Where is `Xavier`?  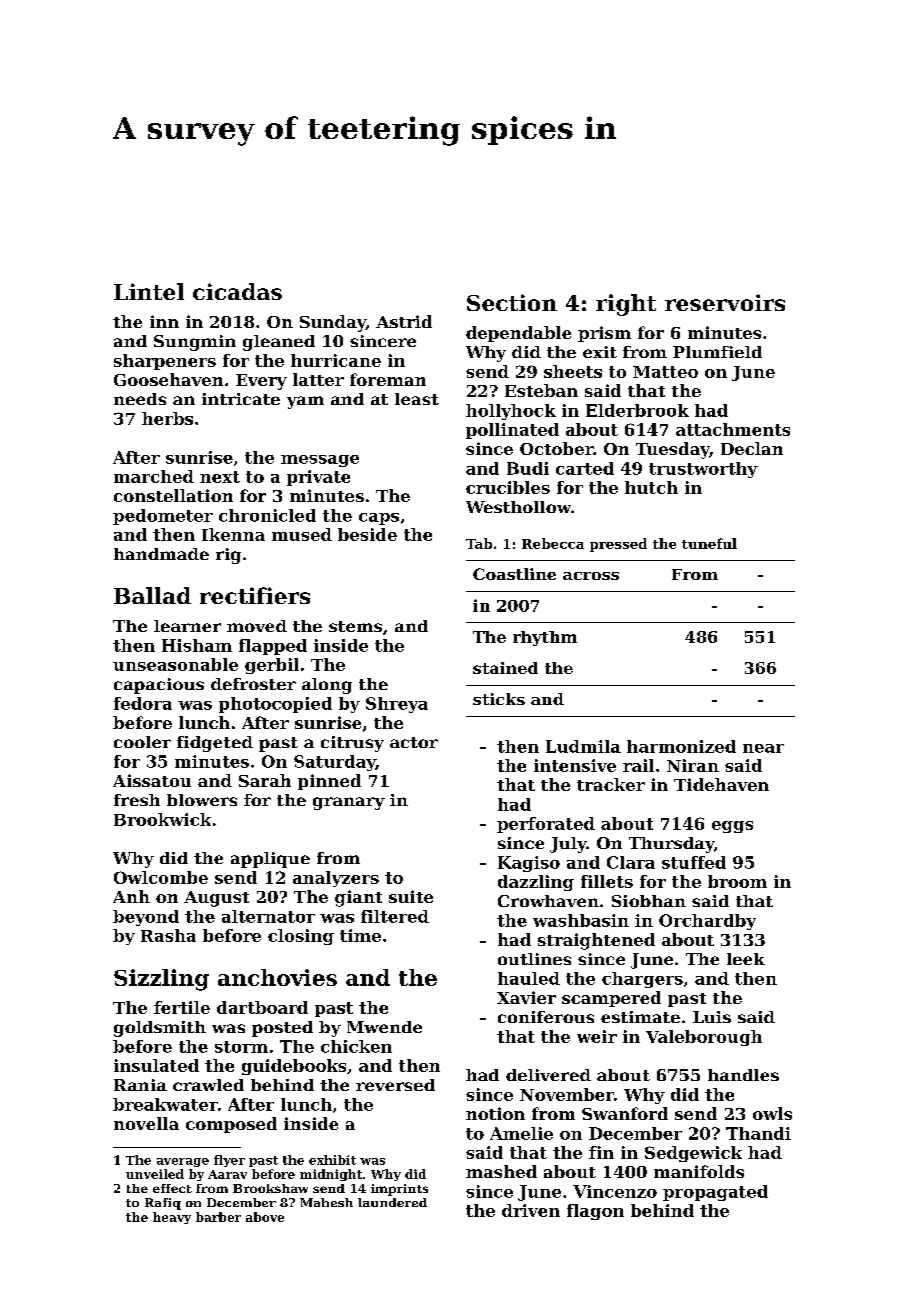
Xavier is located at coordinates (526, 997).
